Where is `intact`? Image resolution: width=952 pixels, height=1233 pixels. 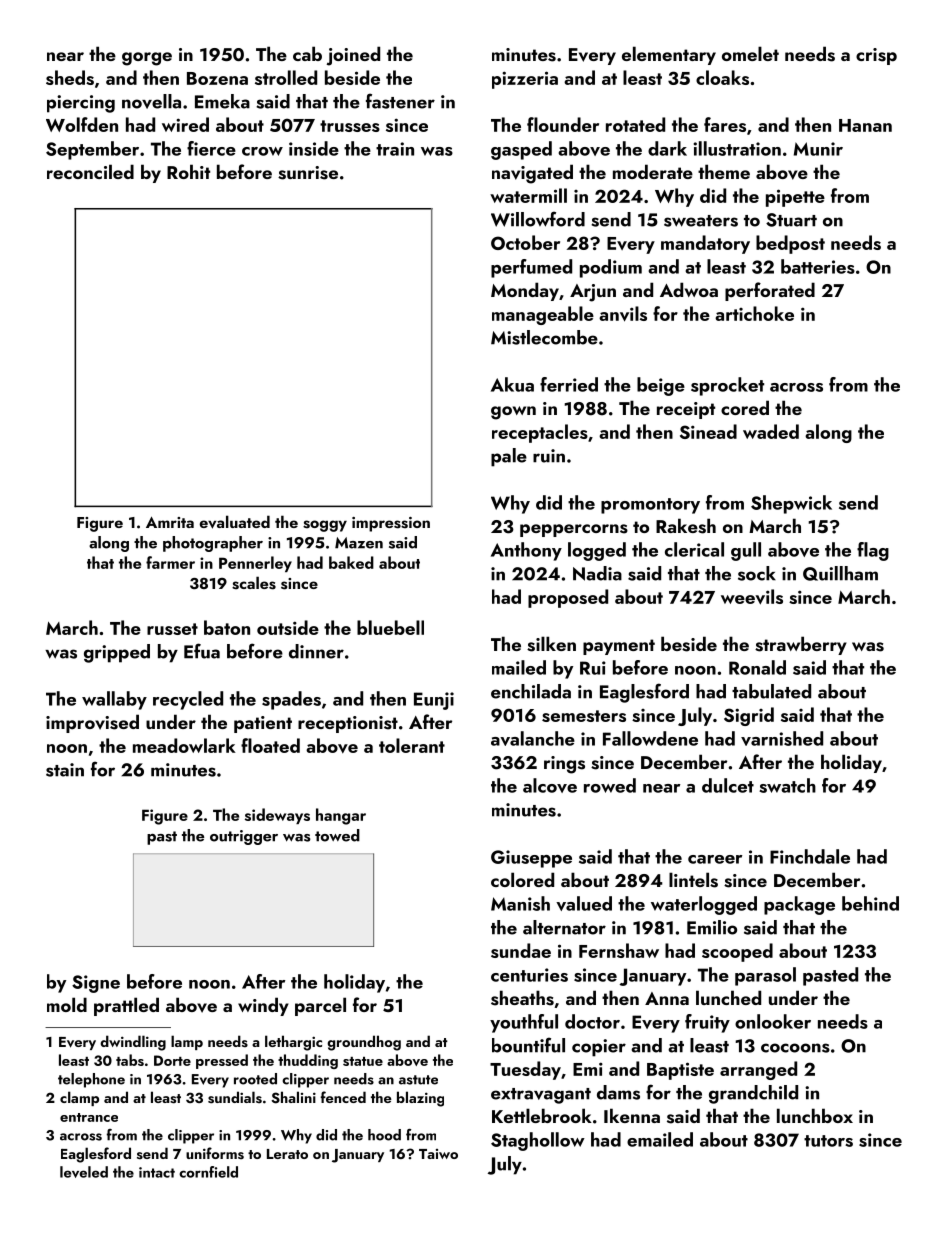 intact is located at coordinates (157, 1172).
